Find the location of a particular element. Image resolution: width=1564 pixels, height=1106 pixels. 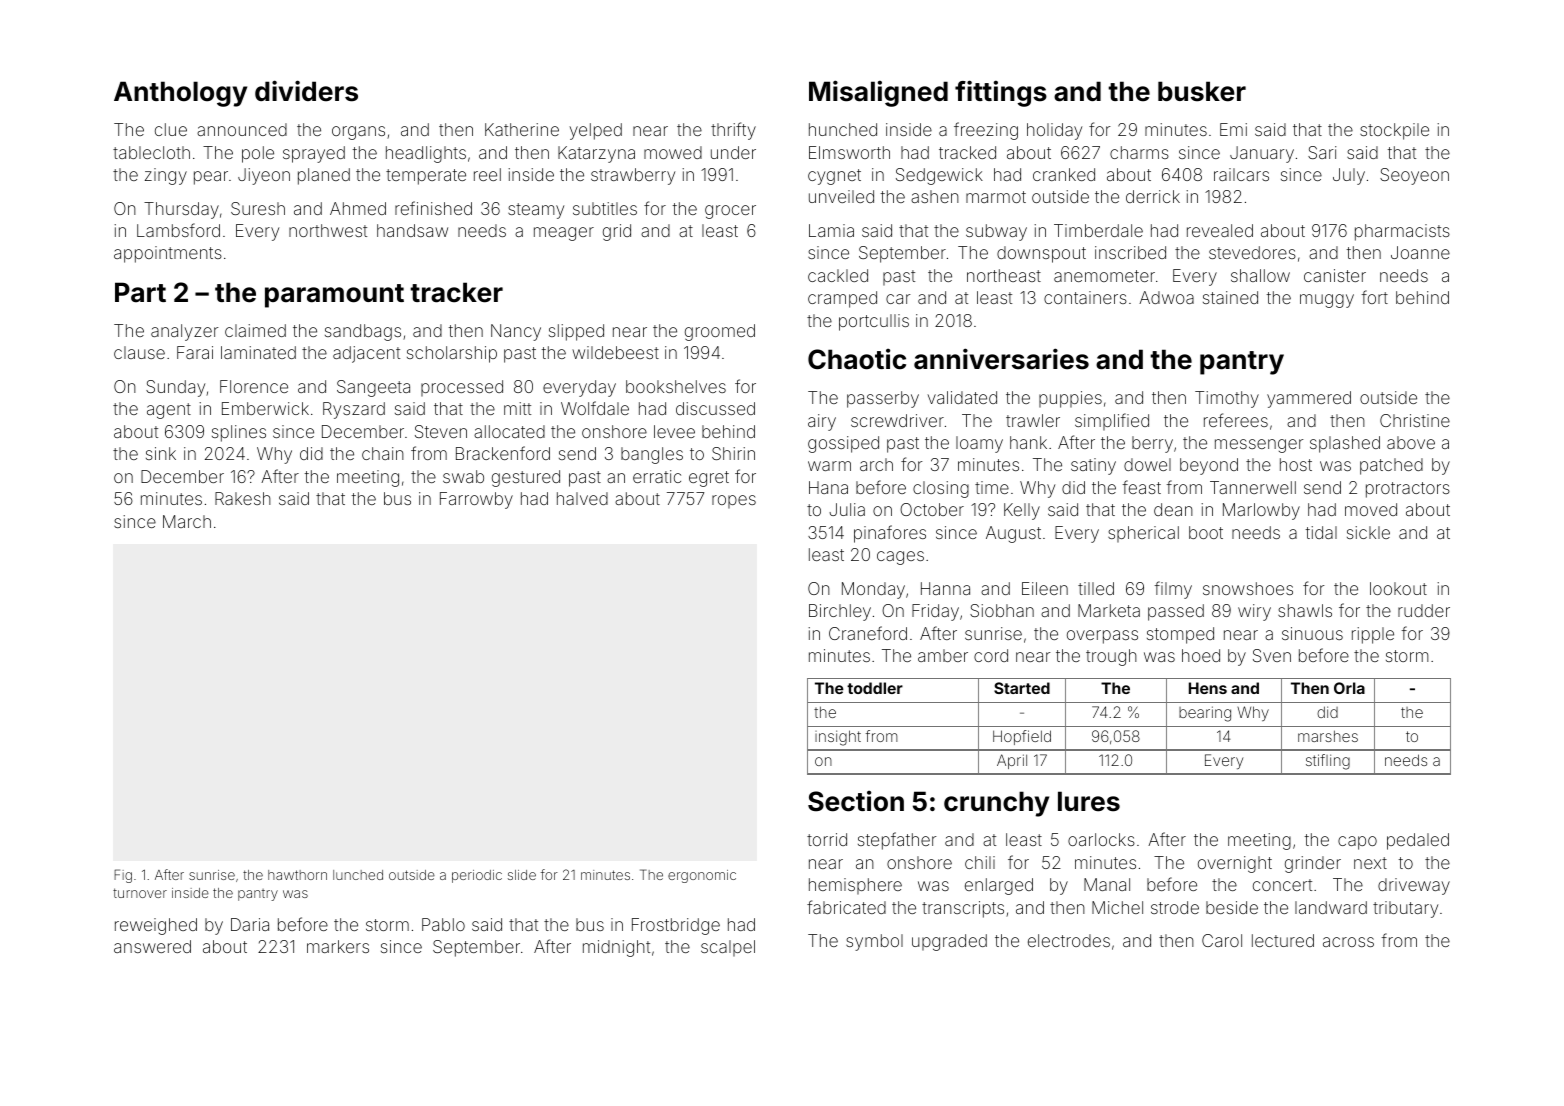

overpass is located at coordinates (1102, 637).
